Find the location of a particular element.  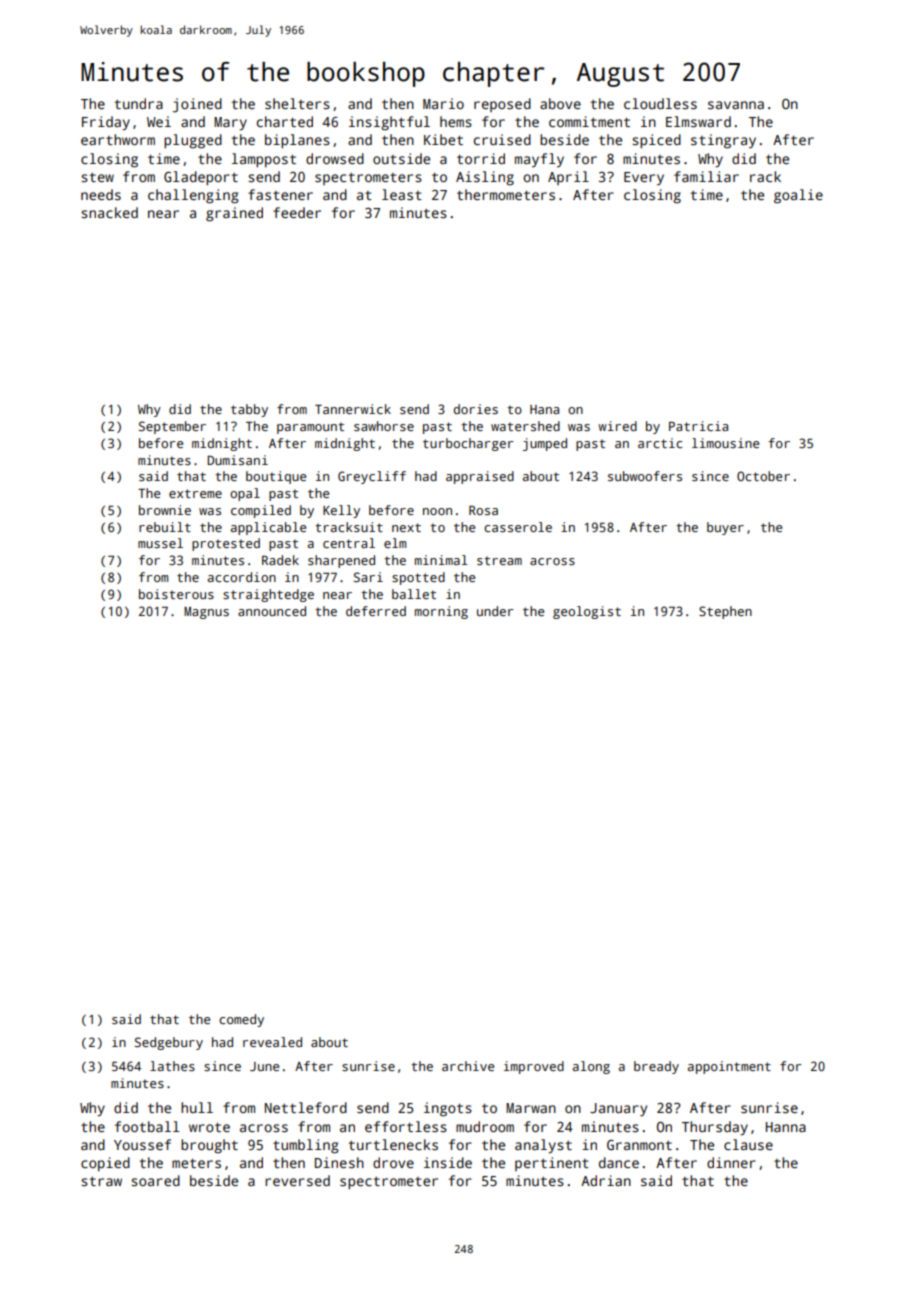

outside is located at coordinates (401, 158).
